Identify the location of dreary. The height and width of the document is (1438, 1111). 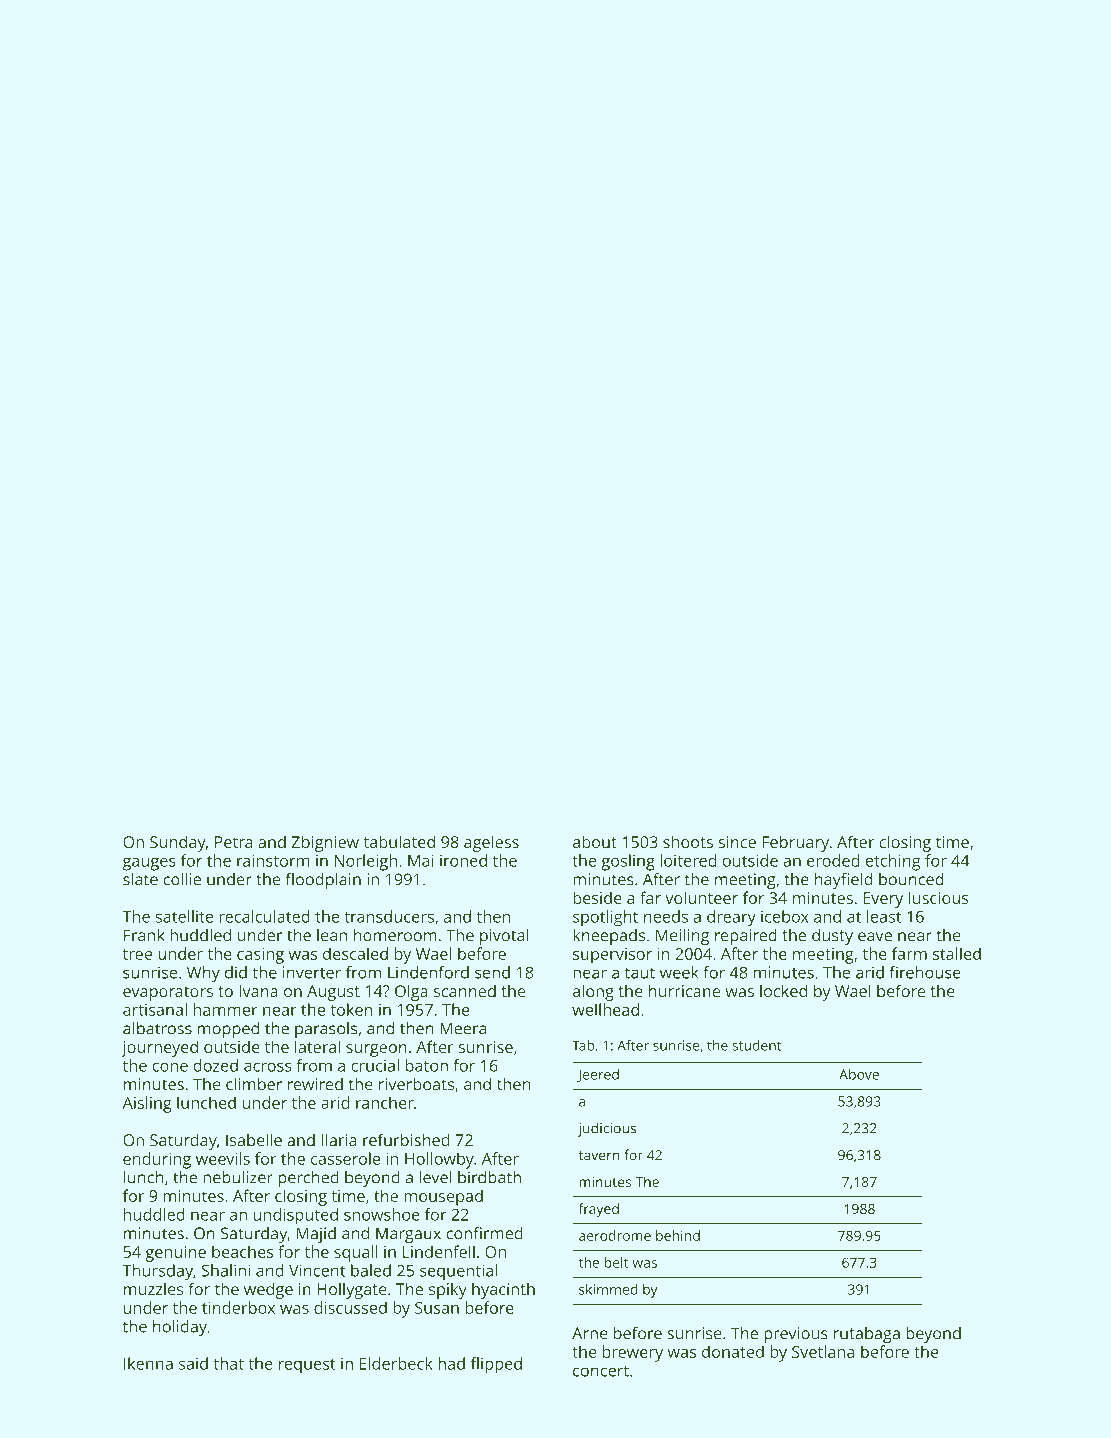
(731, 918).
